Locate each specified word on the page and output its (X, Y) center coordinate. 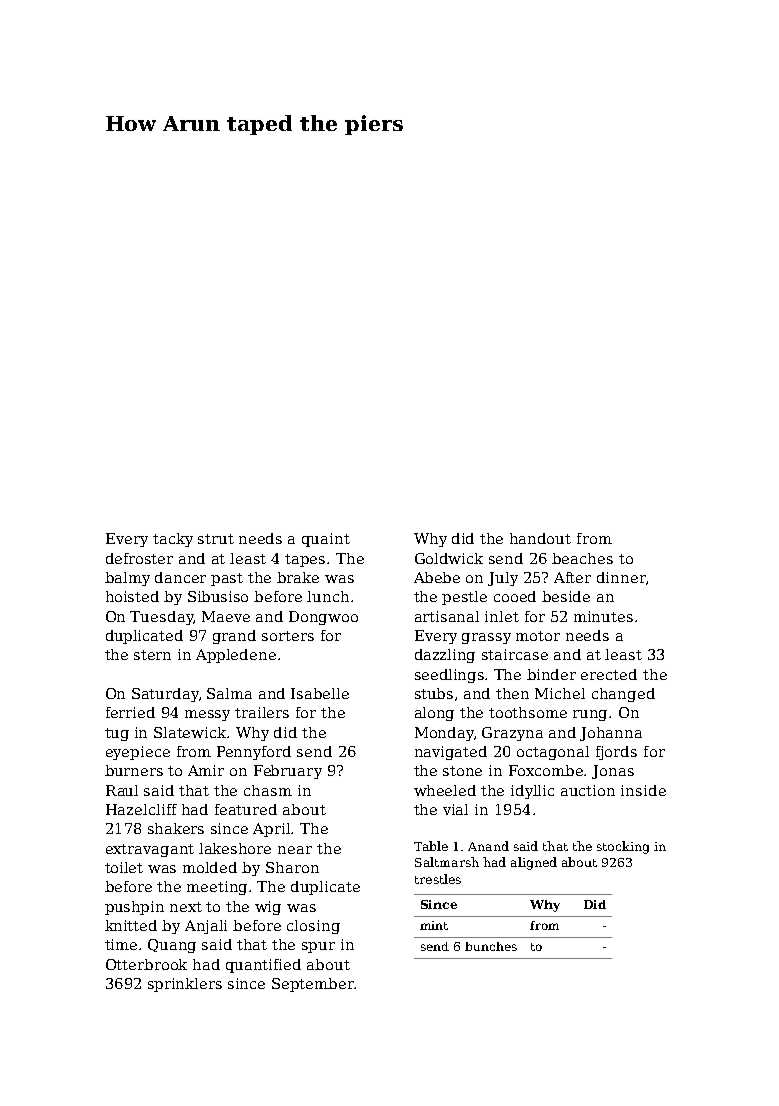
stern (152, 655)
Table (431, 846)
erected (609, 674)
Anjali (206, 927)
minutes (603, 616)
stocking (623, 847)
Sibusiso (218, 596)
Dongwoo (323, 618)
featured (246, 809)
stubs (434, 693)
